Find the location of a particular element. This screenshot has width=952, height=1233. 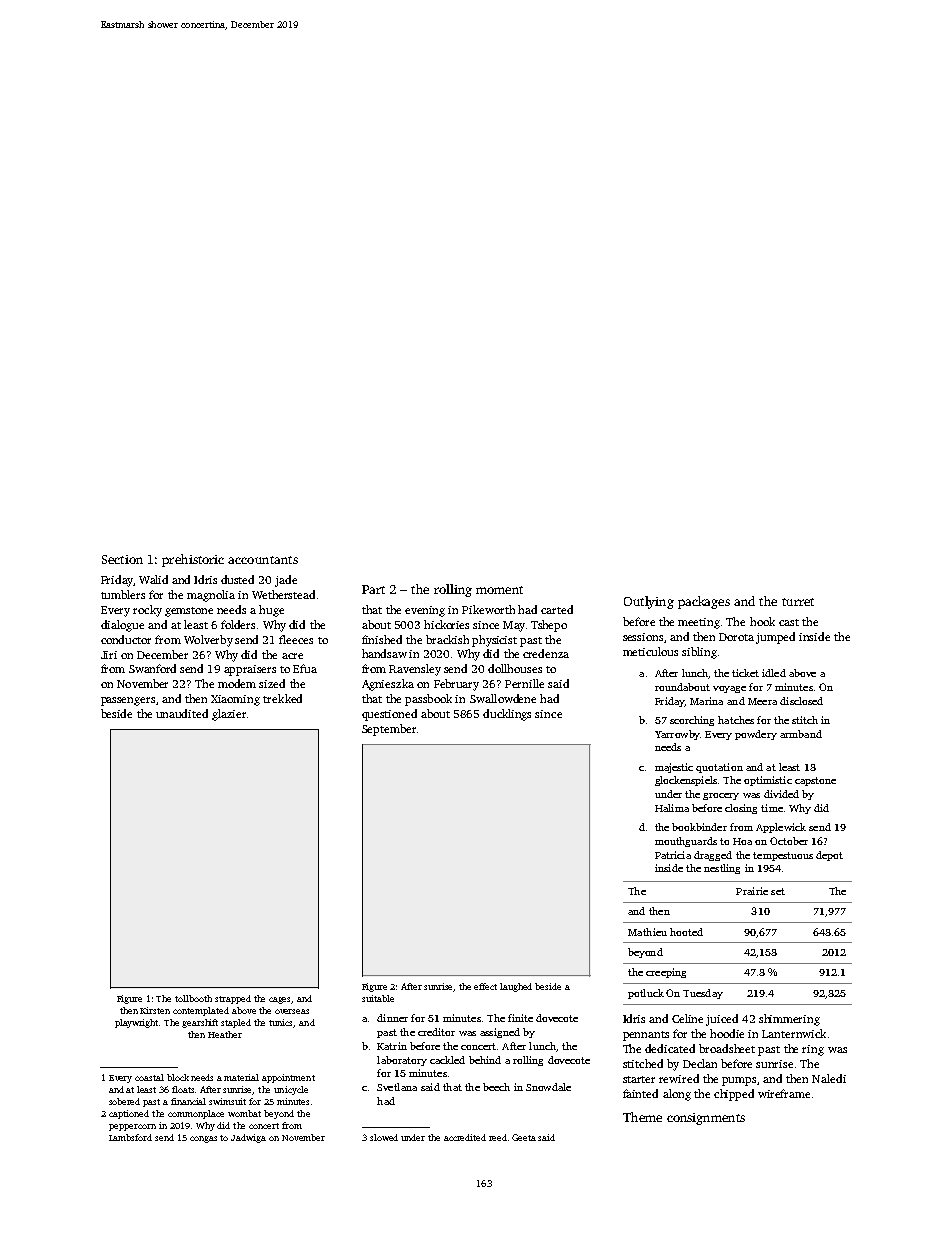

moment is located at coordinates (499, 590).
